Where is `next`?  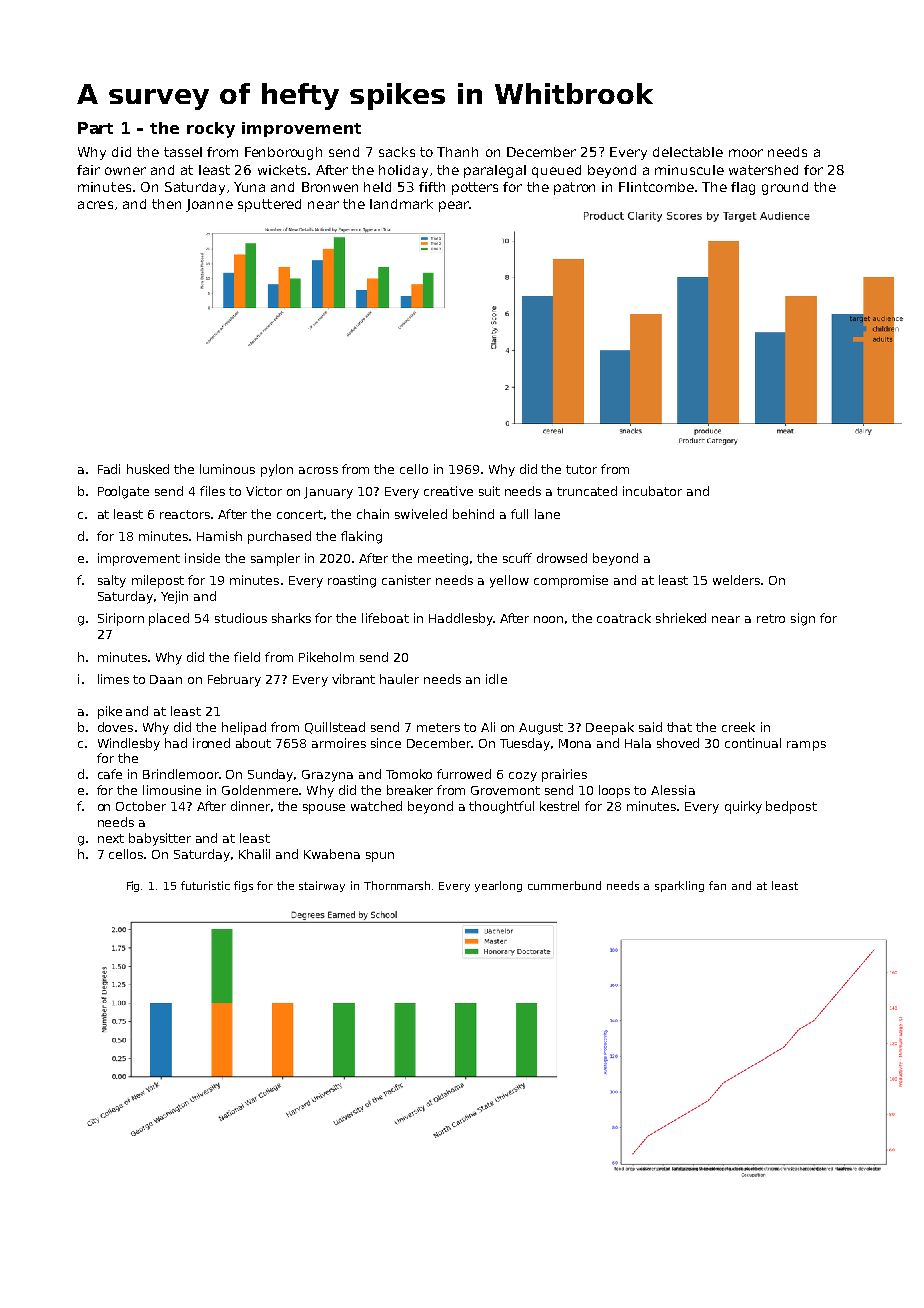
next is located at coordinates (111, 838).
